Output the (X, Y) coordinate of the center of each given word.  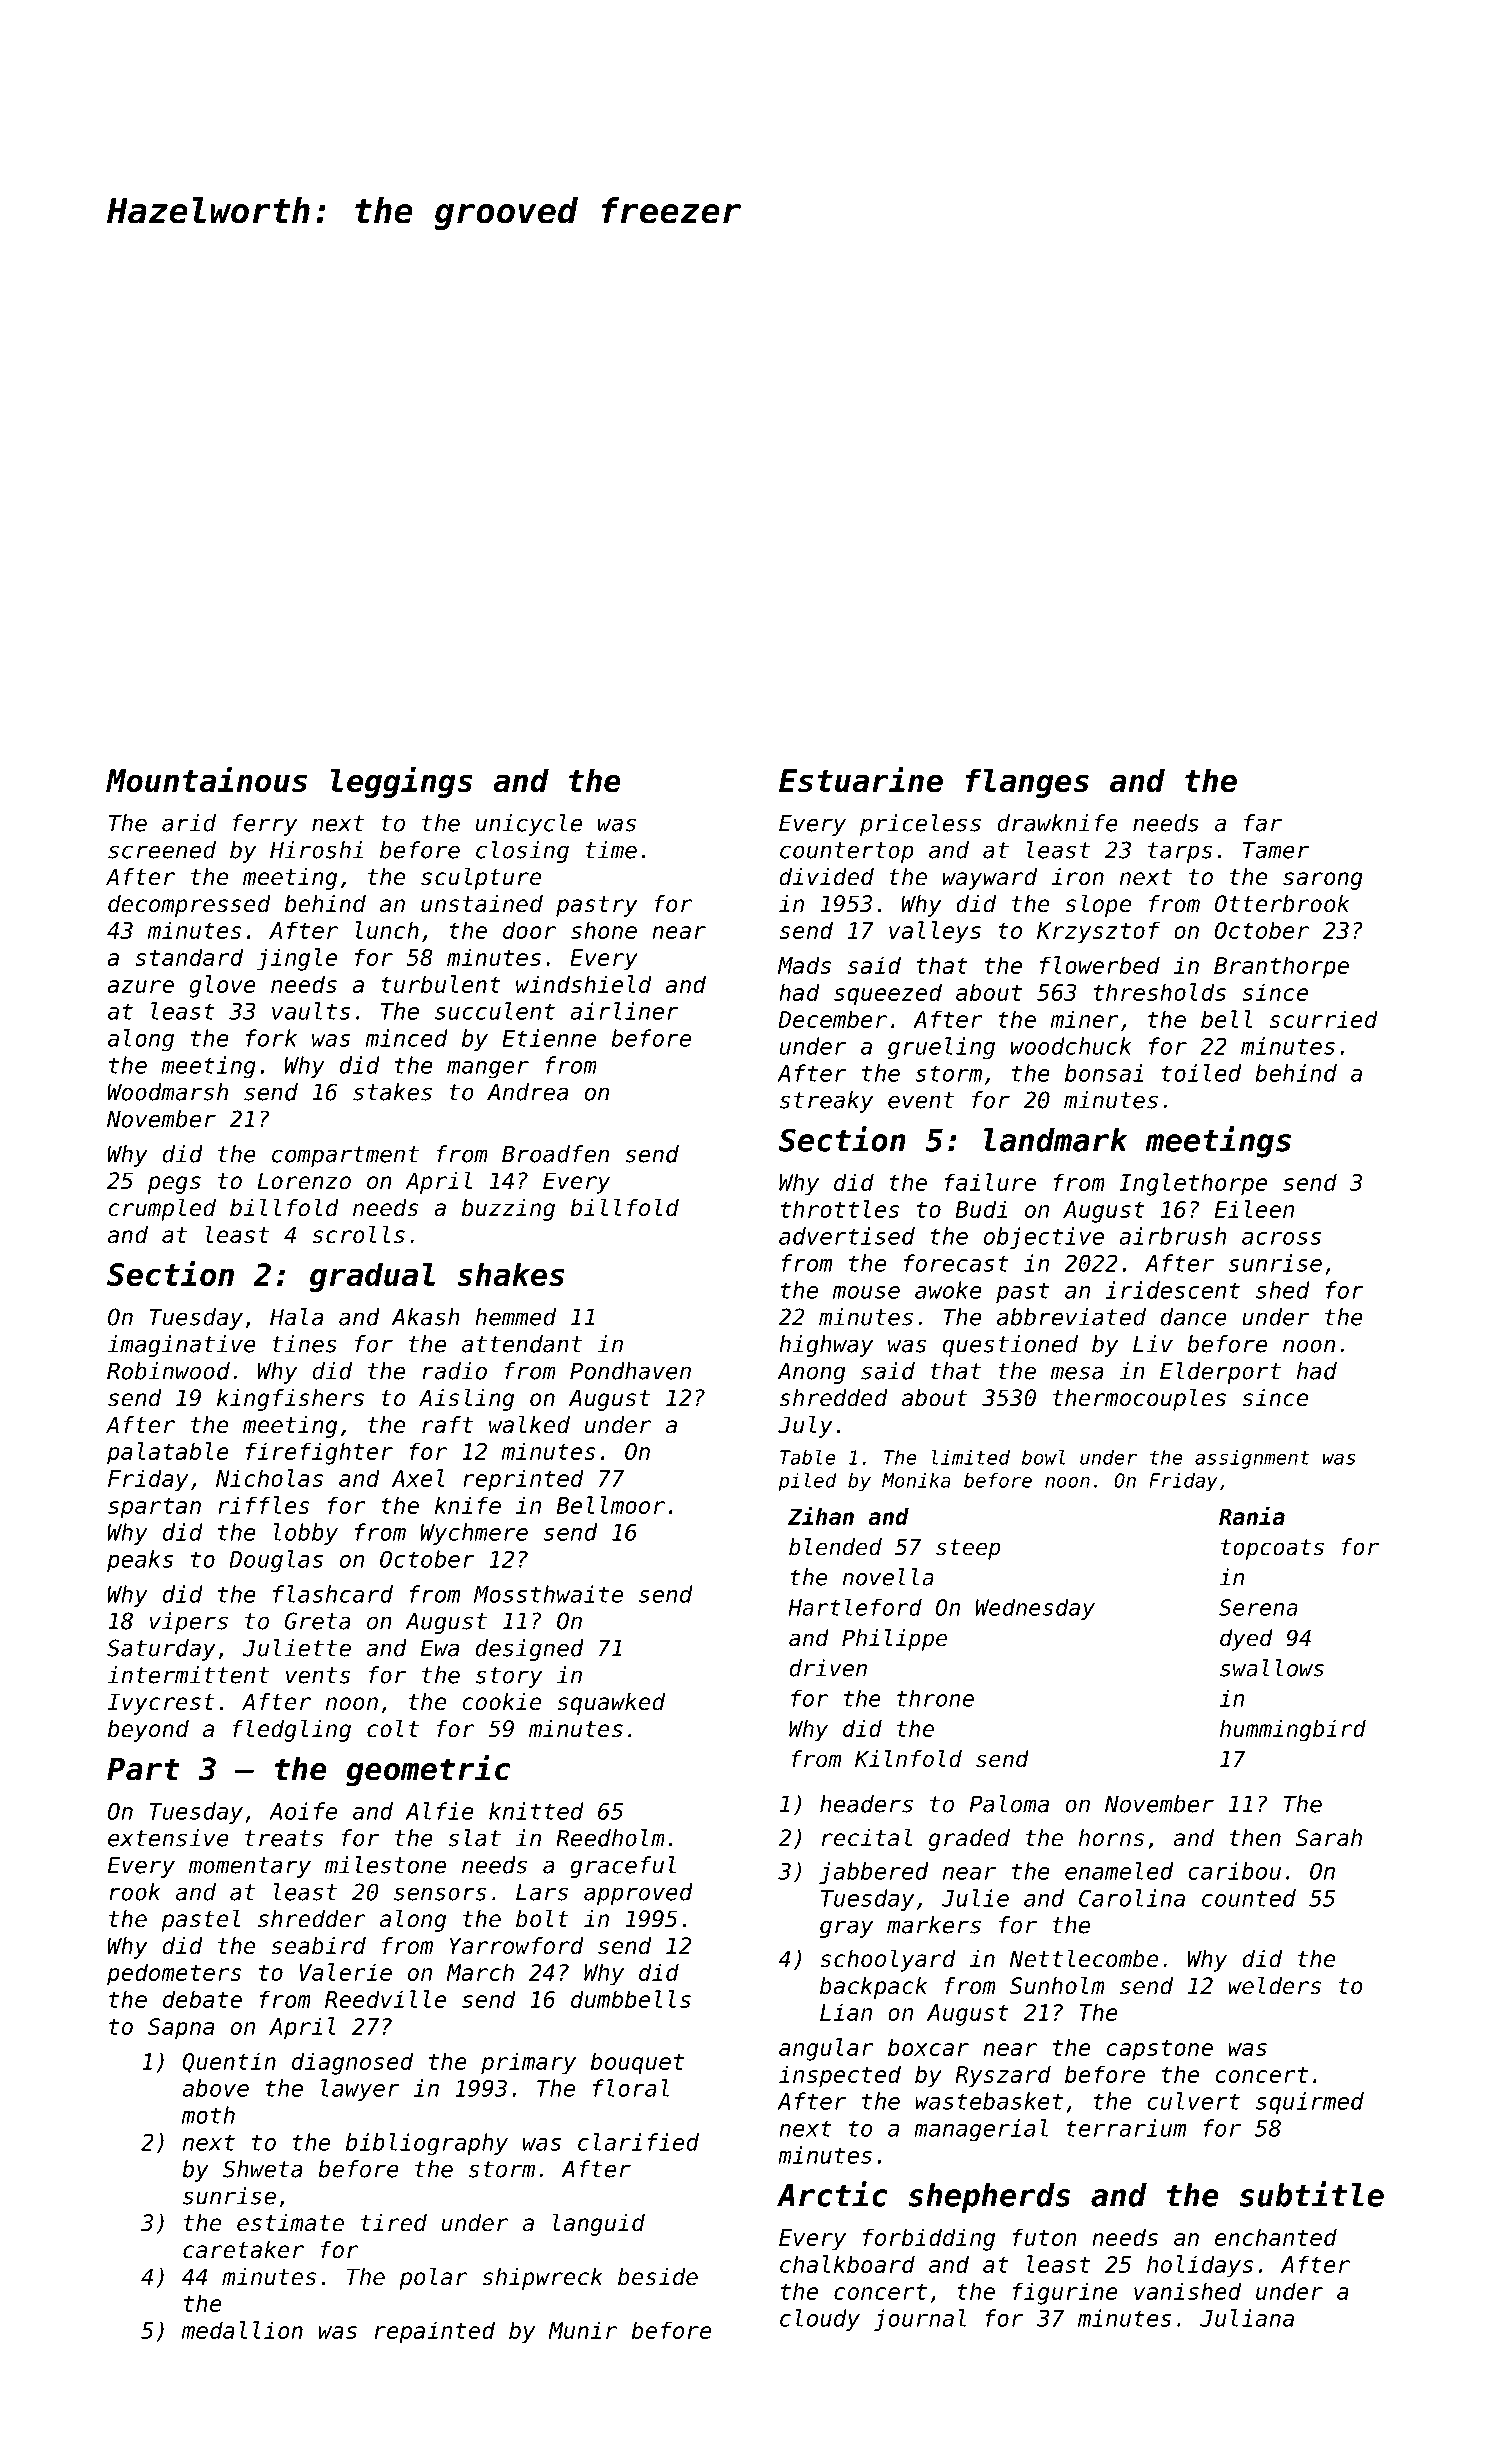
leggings (402, 782)
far (1263, 823)
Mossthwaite (548, 1594)
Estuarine (861, 779)
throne (935, 1698)
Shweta (263, 2169)
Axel (418, 1478)
